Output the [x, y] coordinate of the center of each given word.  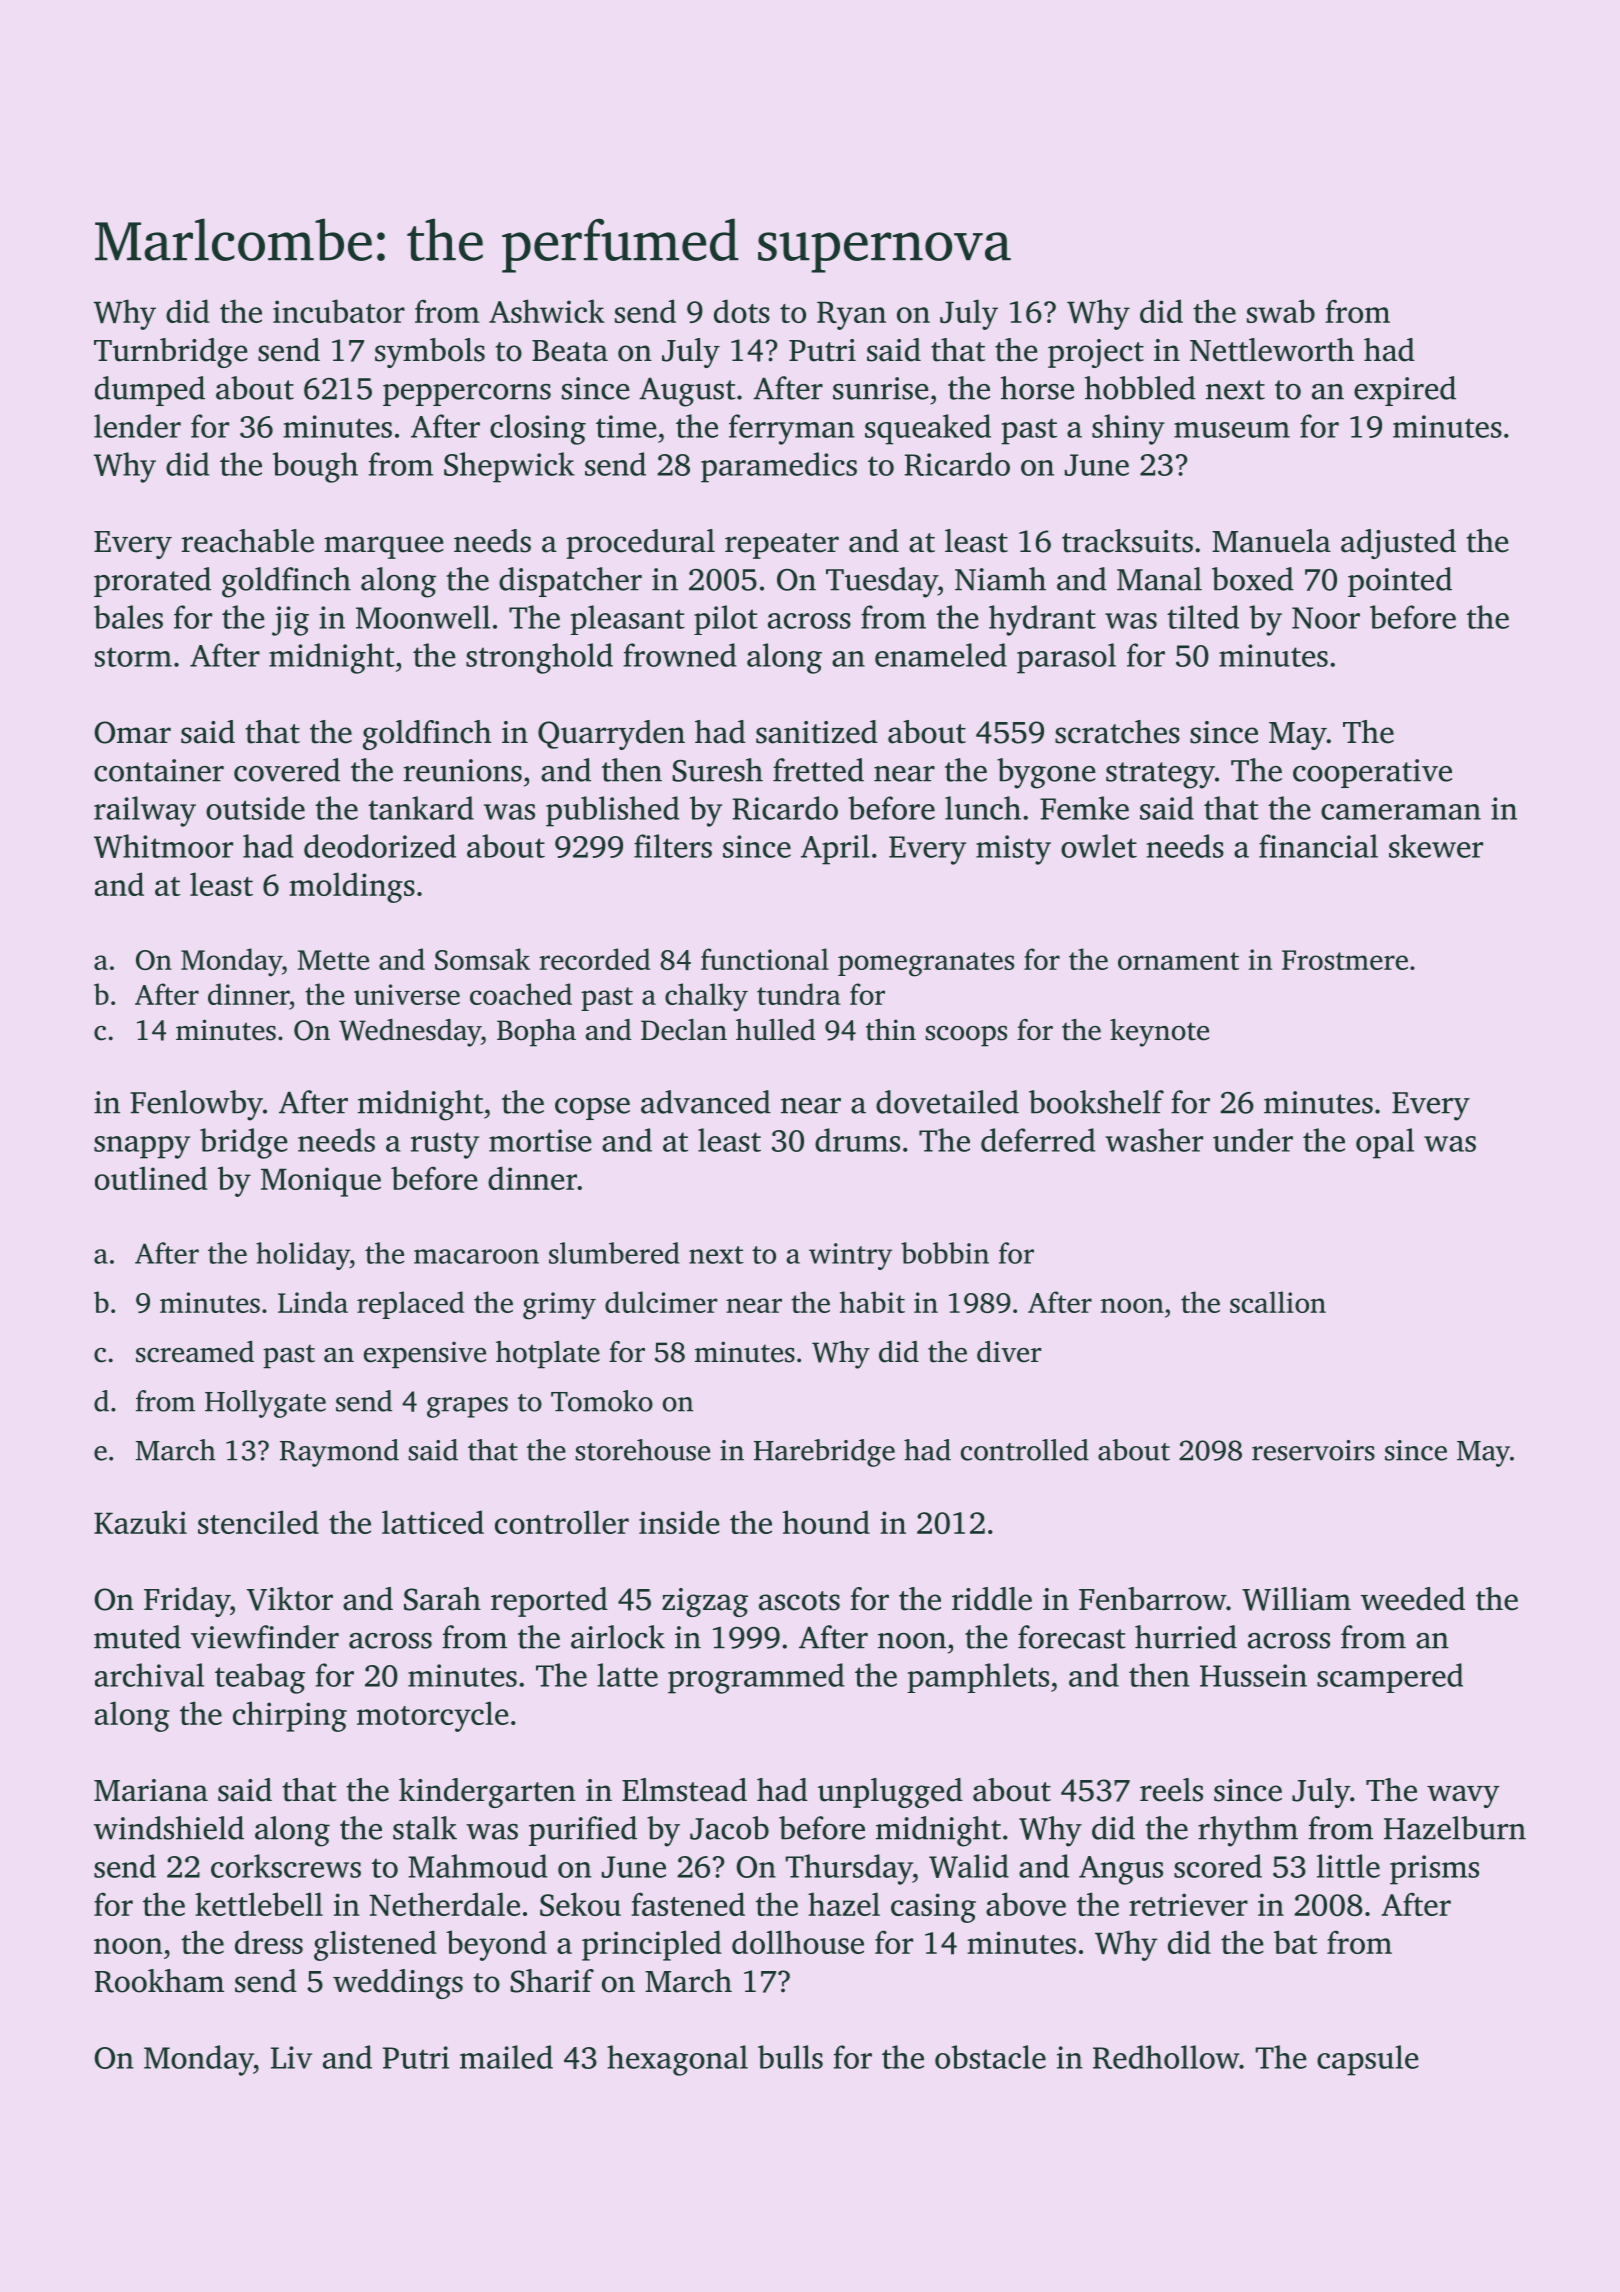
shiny [1128, 429]
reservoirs [1313, 1450]
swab [1281, 311]
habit [872, 1302]
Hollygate [265, 1404]
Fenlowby [196, 1105]
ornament [1178, 961]
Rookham [159, 1981]
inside [679, 1522]
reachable [247, 541]
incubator [339, 311]
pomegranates [926, 964]
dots [742, 311]
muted [137, 1637]
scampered [1390, 1678]
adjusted [1398, 544]
